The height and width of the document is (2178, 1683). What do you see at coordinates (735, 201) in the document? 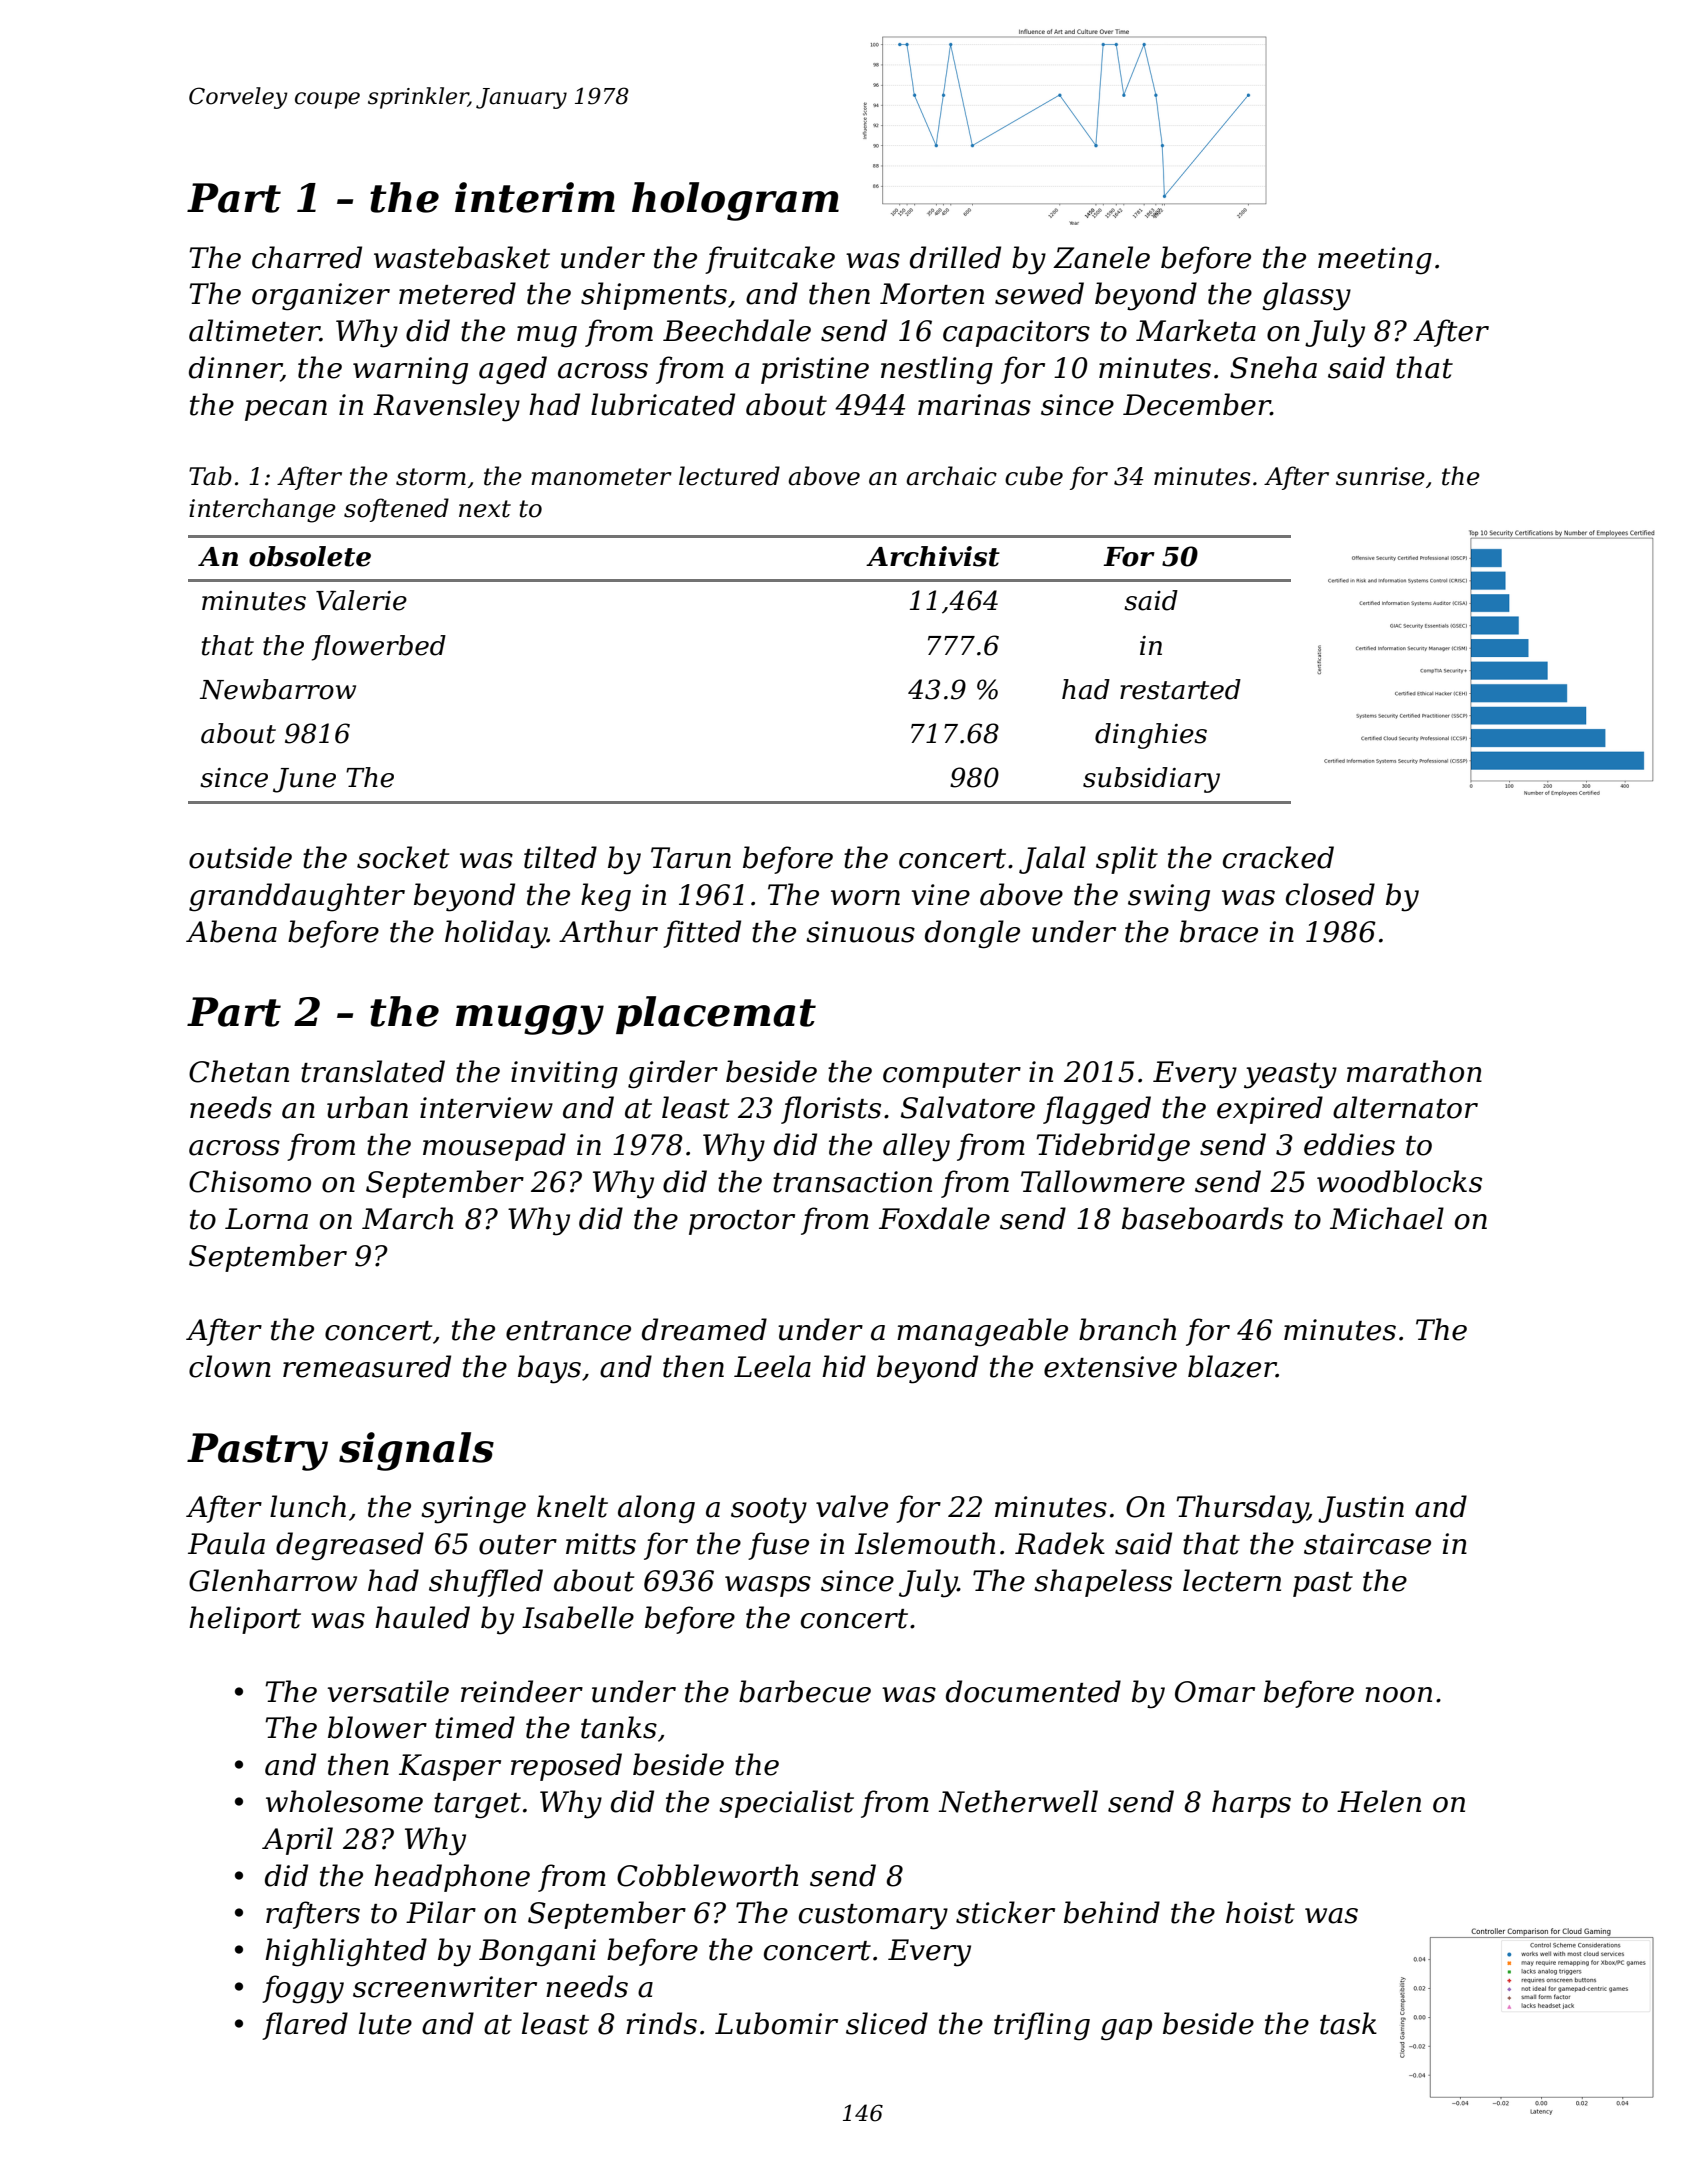
I see `hologram` at bounding box center [735, 201].
